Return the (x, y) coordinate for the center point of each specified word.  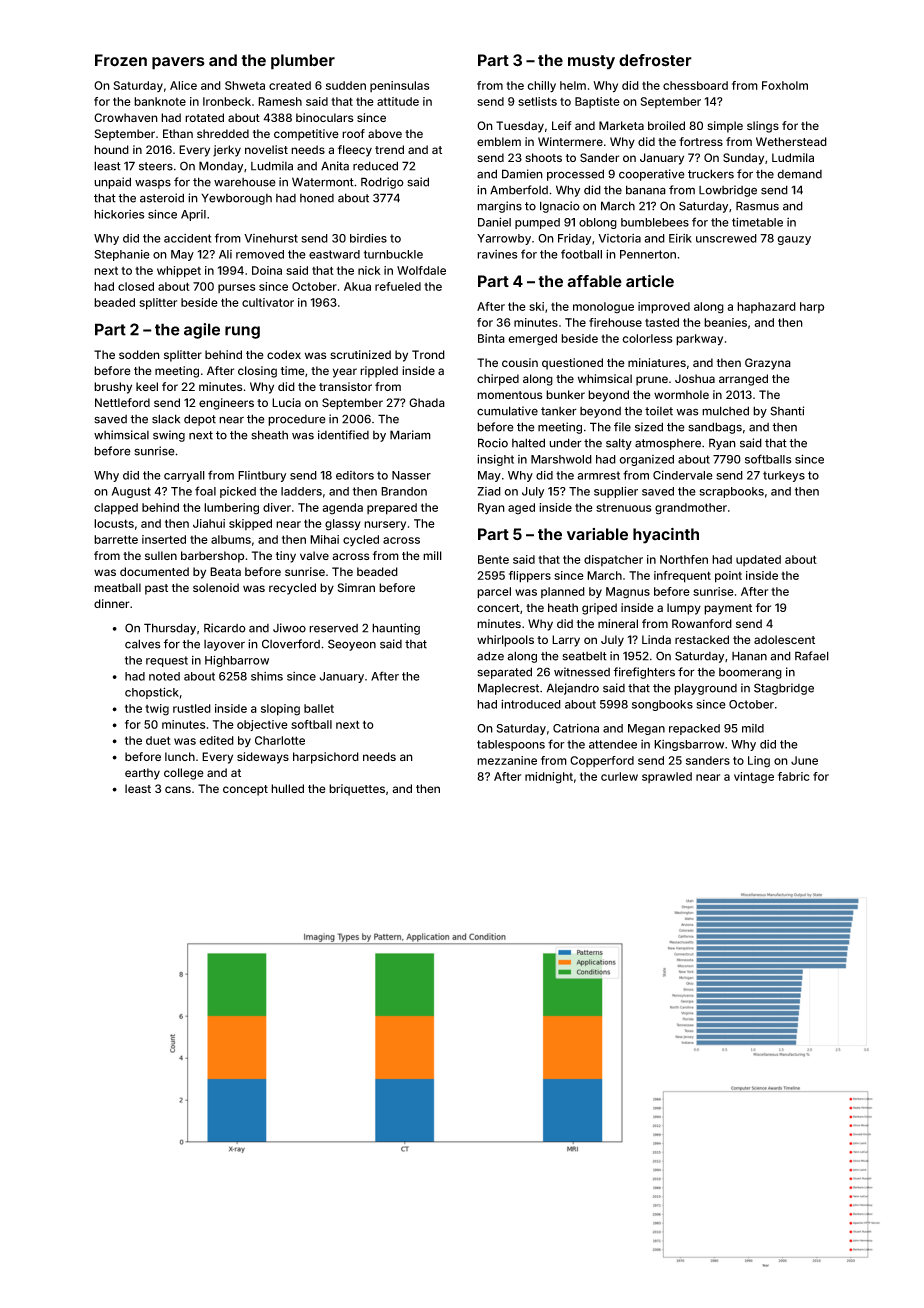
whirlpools (505, 641)
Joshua (695, 378)
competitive (306, 135)
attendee (613, 744)
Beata (225, 571)
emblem (499, 141)
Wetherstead (791, 141)
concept (245, 790)
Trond (428, 354)
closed (136, 286)
